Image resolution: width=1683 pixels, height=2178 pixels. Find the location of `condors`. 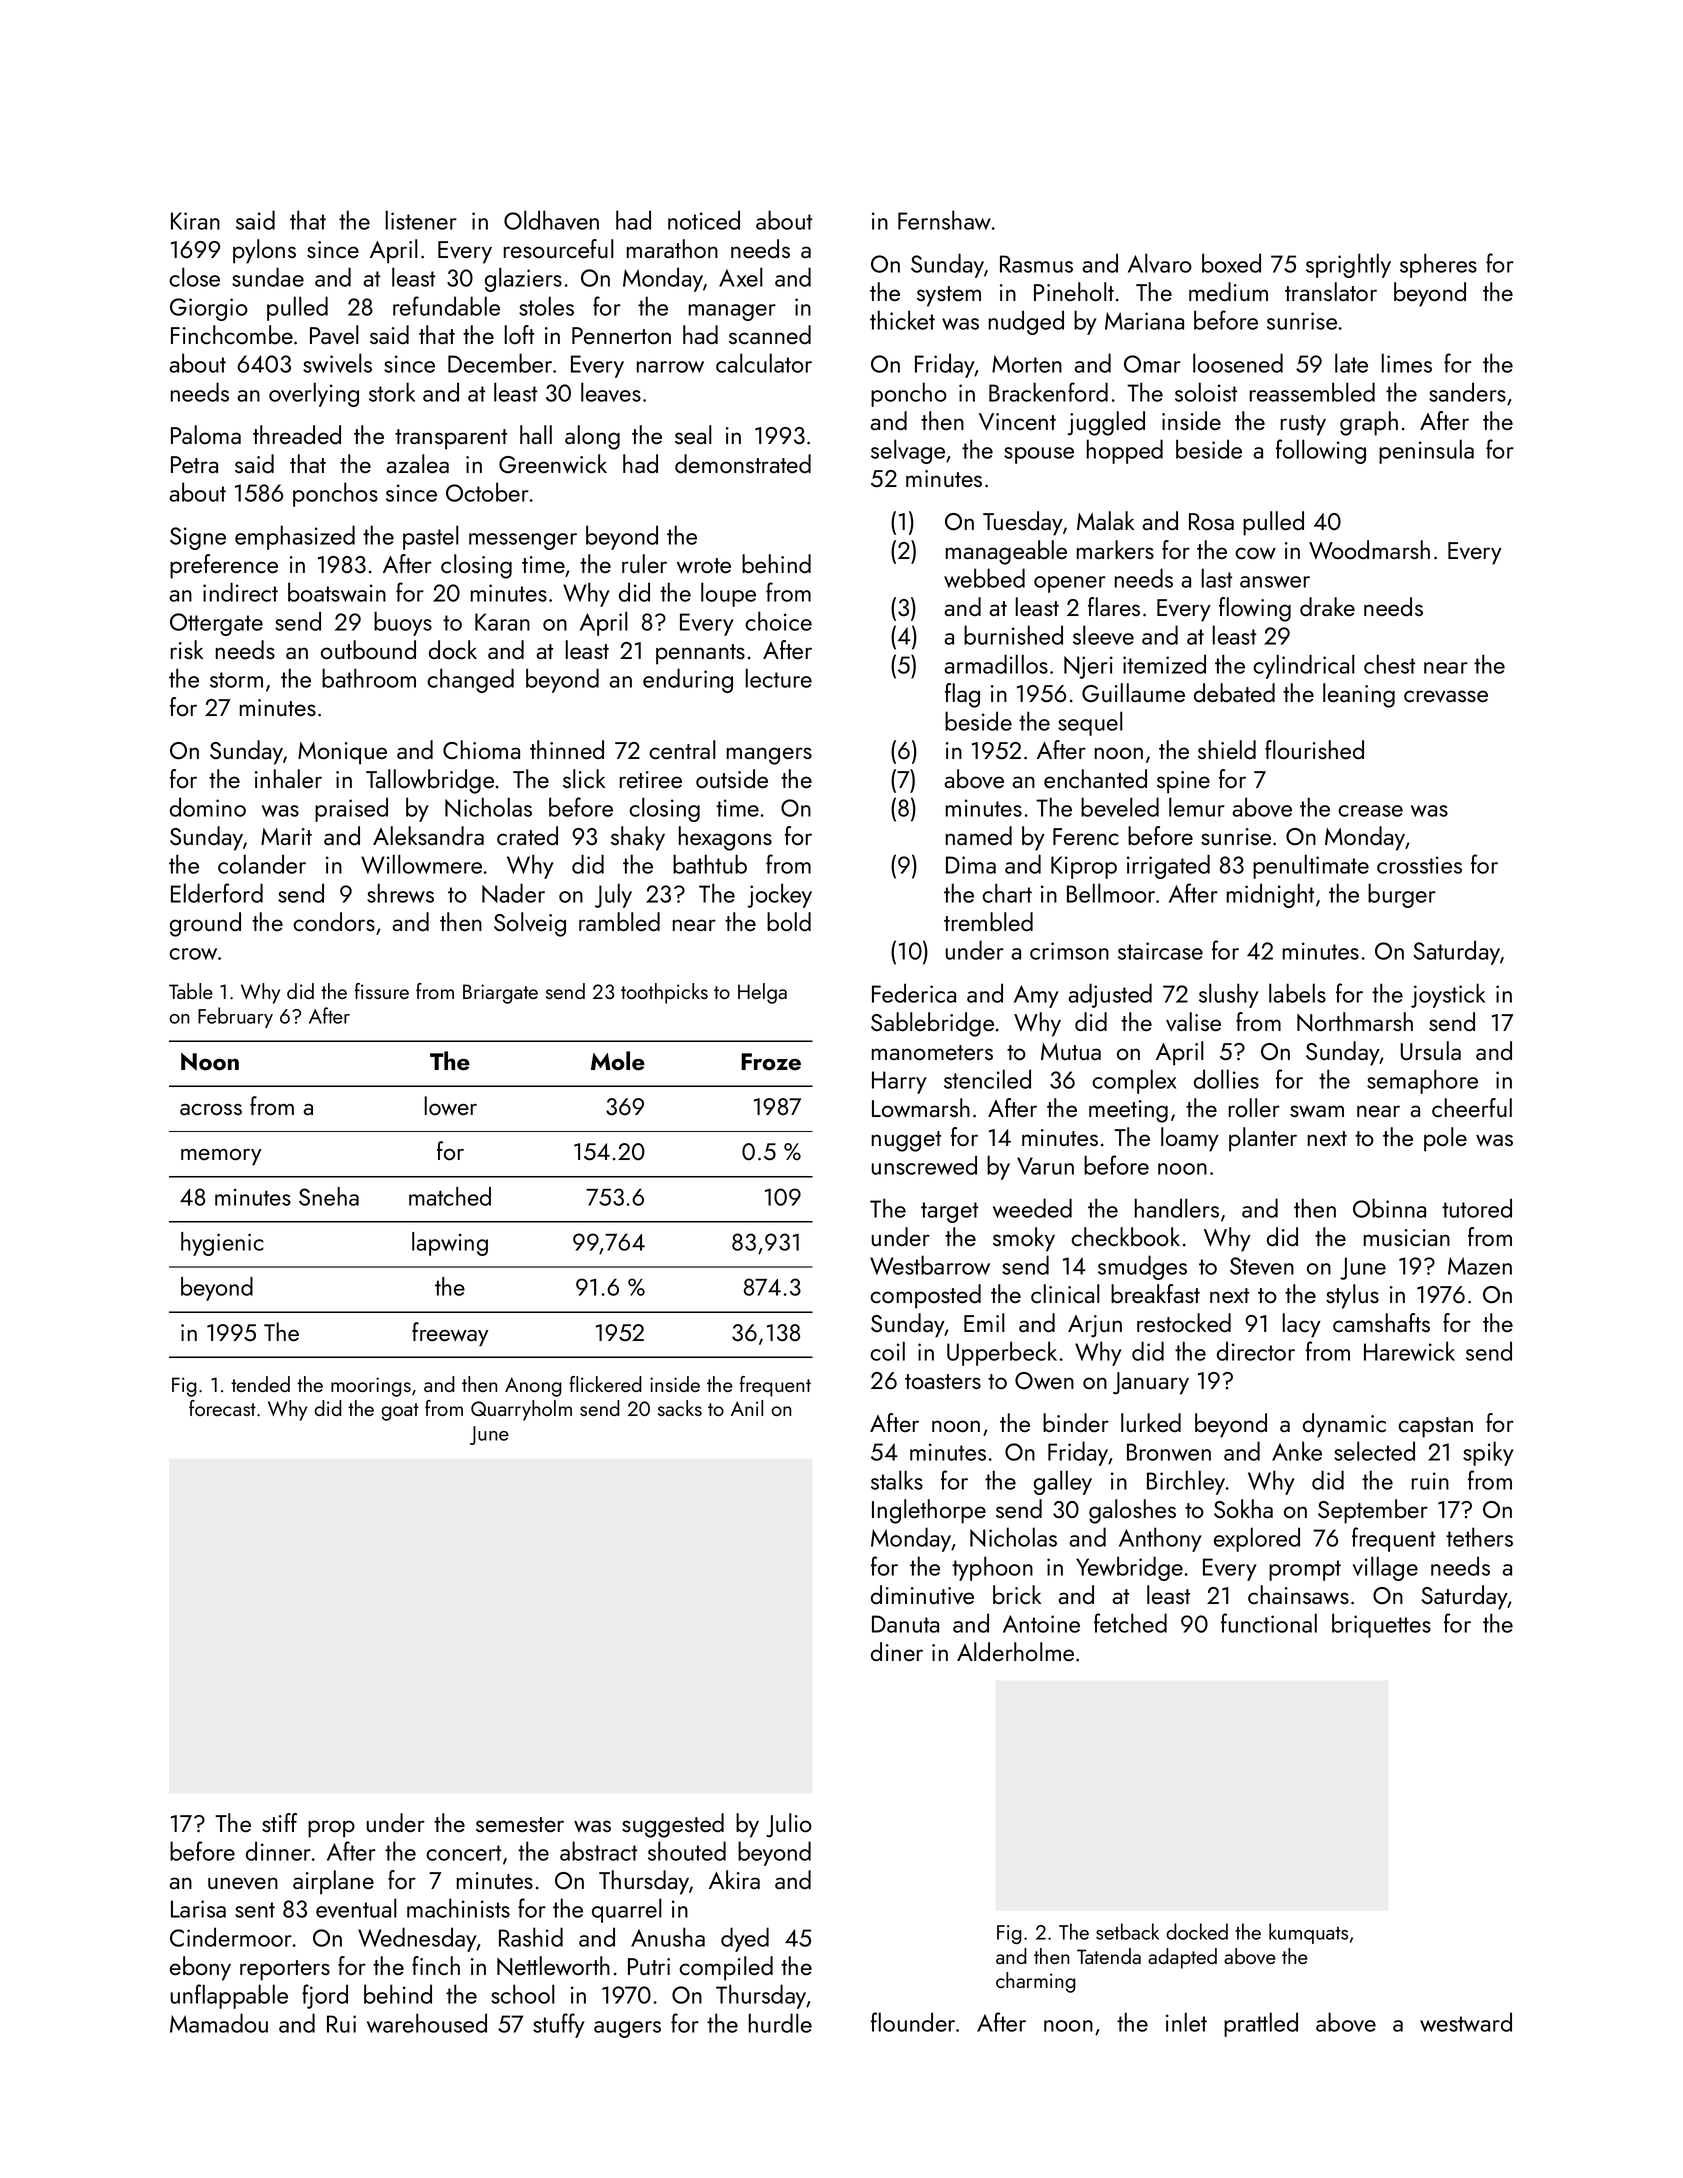

condors is located at coordinates (334, 922).
